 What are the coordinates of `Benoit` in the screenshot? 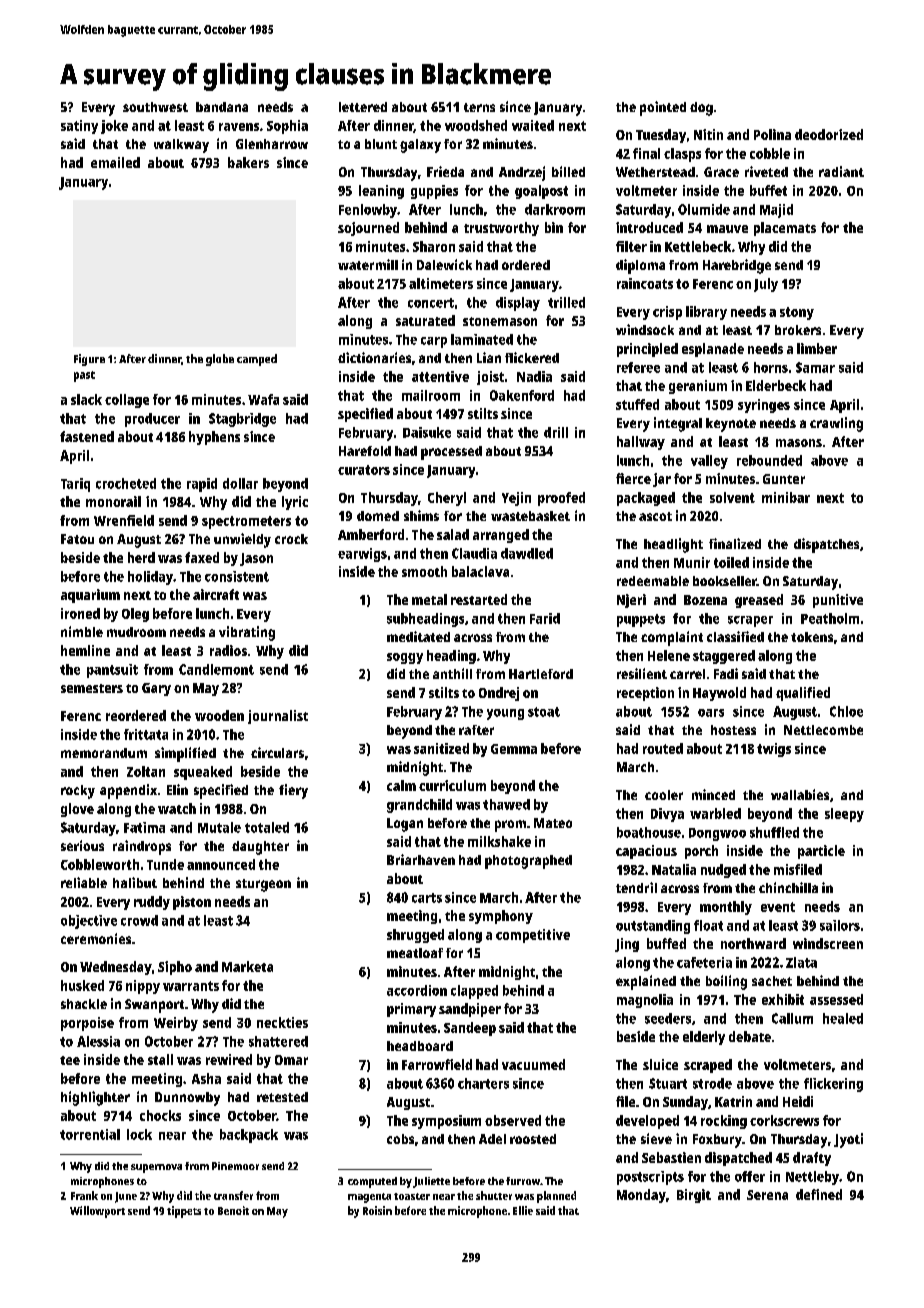 It's located at (233, 1210).
